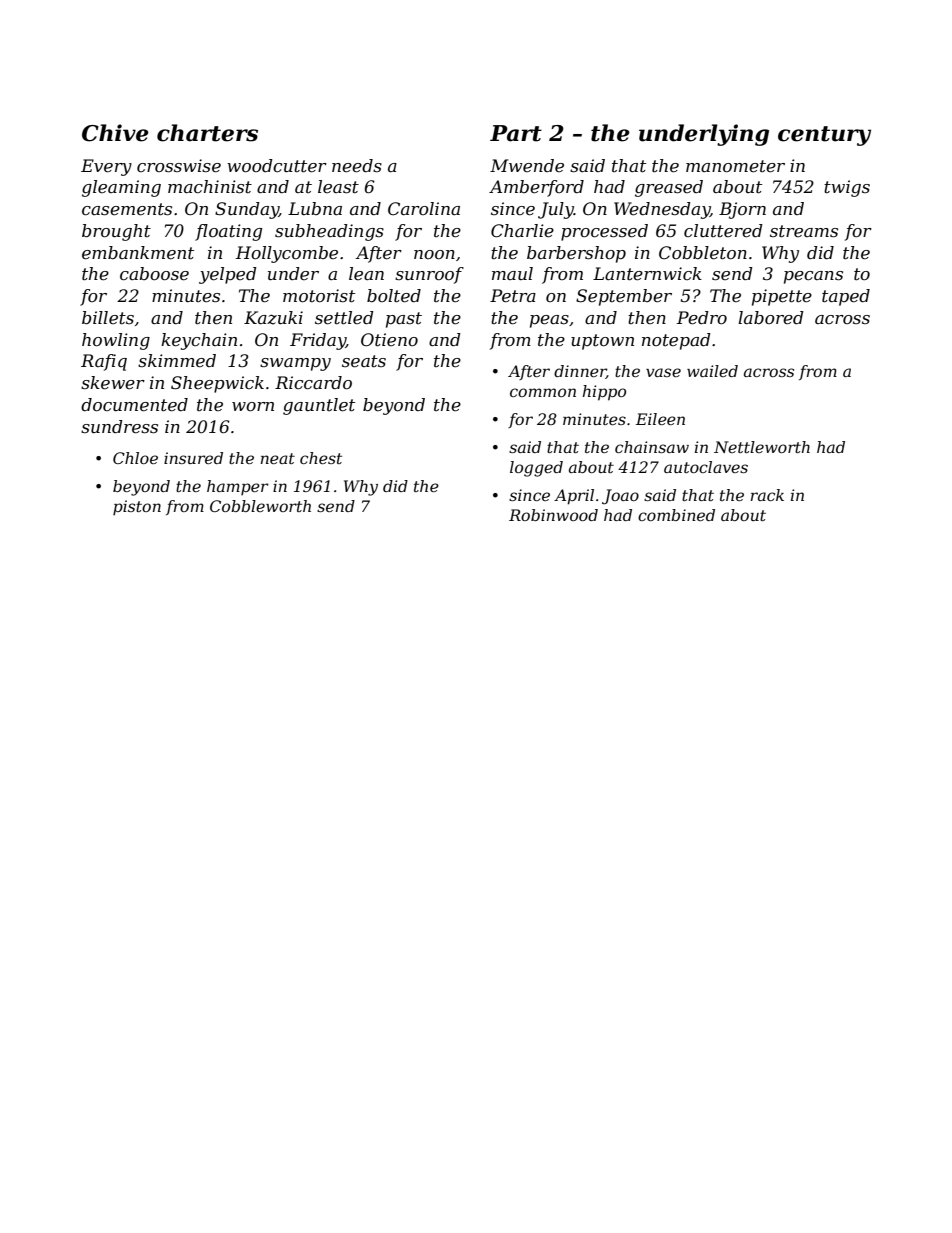 Image resolution: width=952 pixels, height=1233 pixels. What do you see at coordinates (553, 515) in the document?
I see `Robinwood` at bounding box center [553, 515].
